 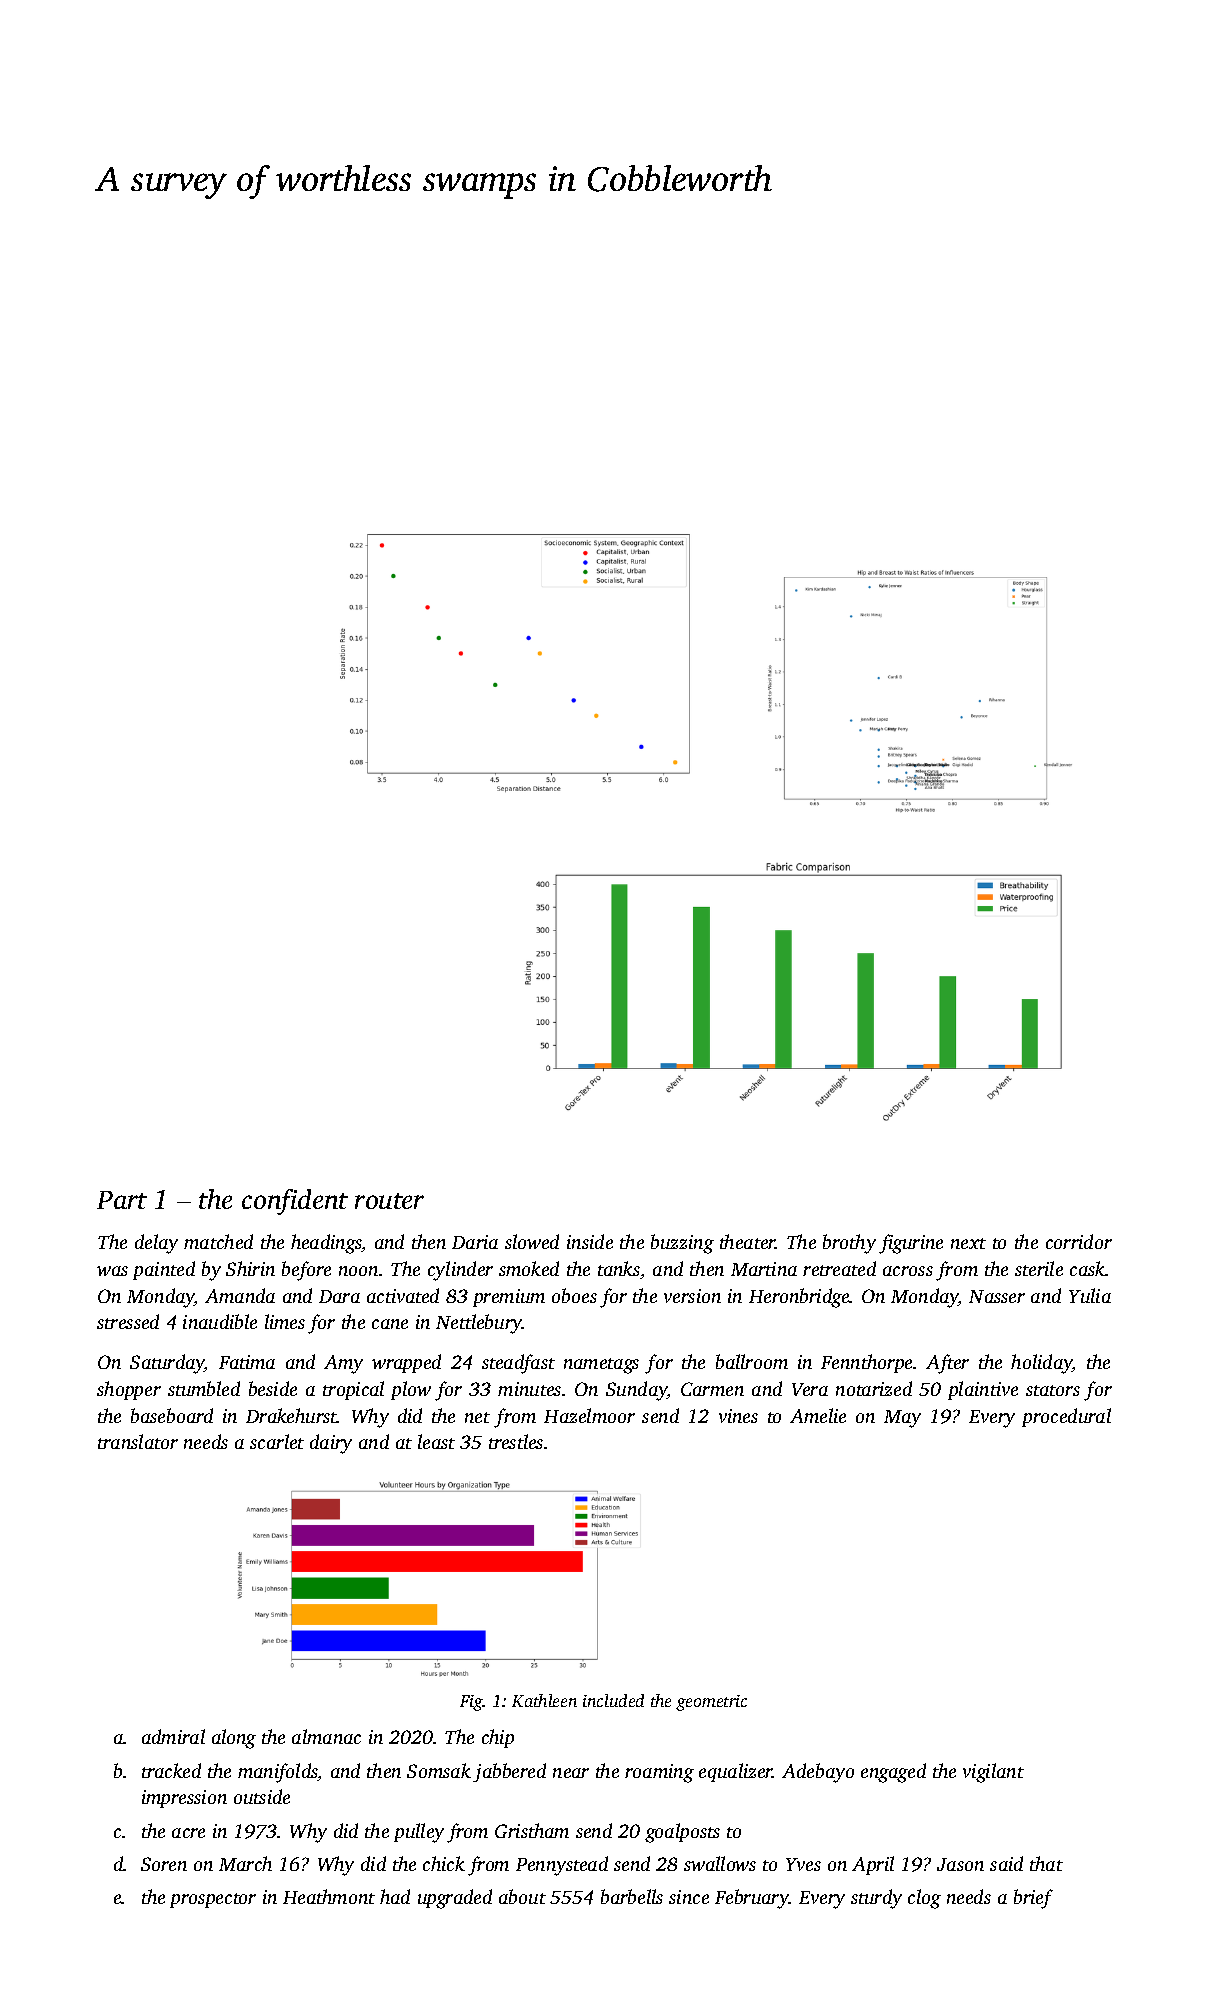 I want to click on geometric, so click(x=711, y=1703).
